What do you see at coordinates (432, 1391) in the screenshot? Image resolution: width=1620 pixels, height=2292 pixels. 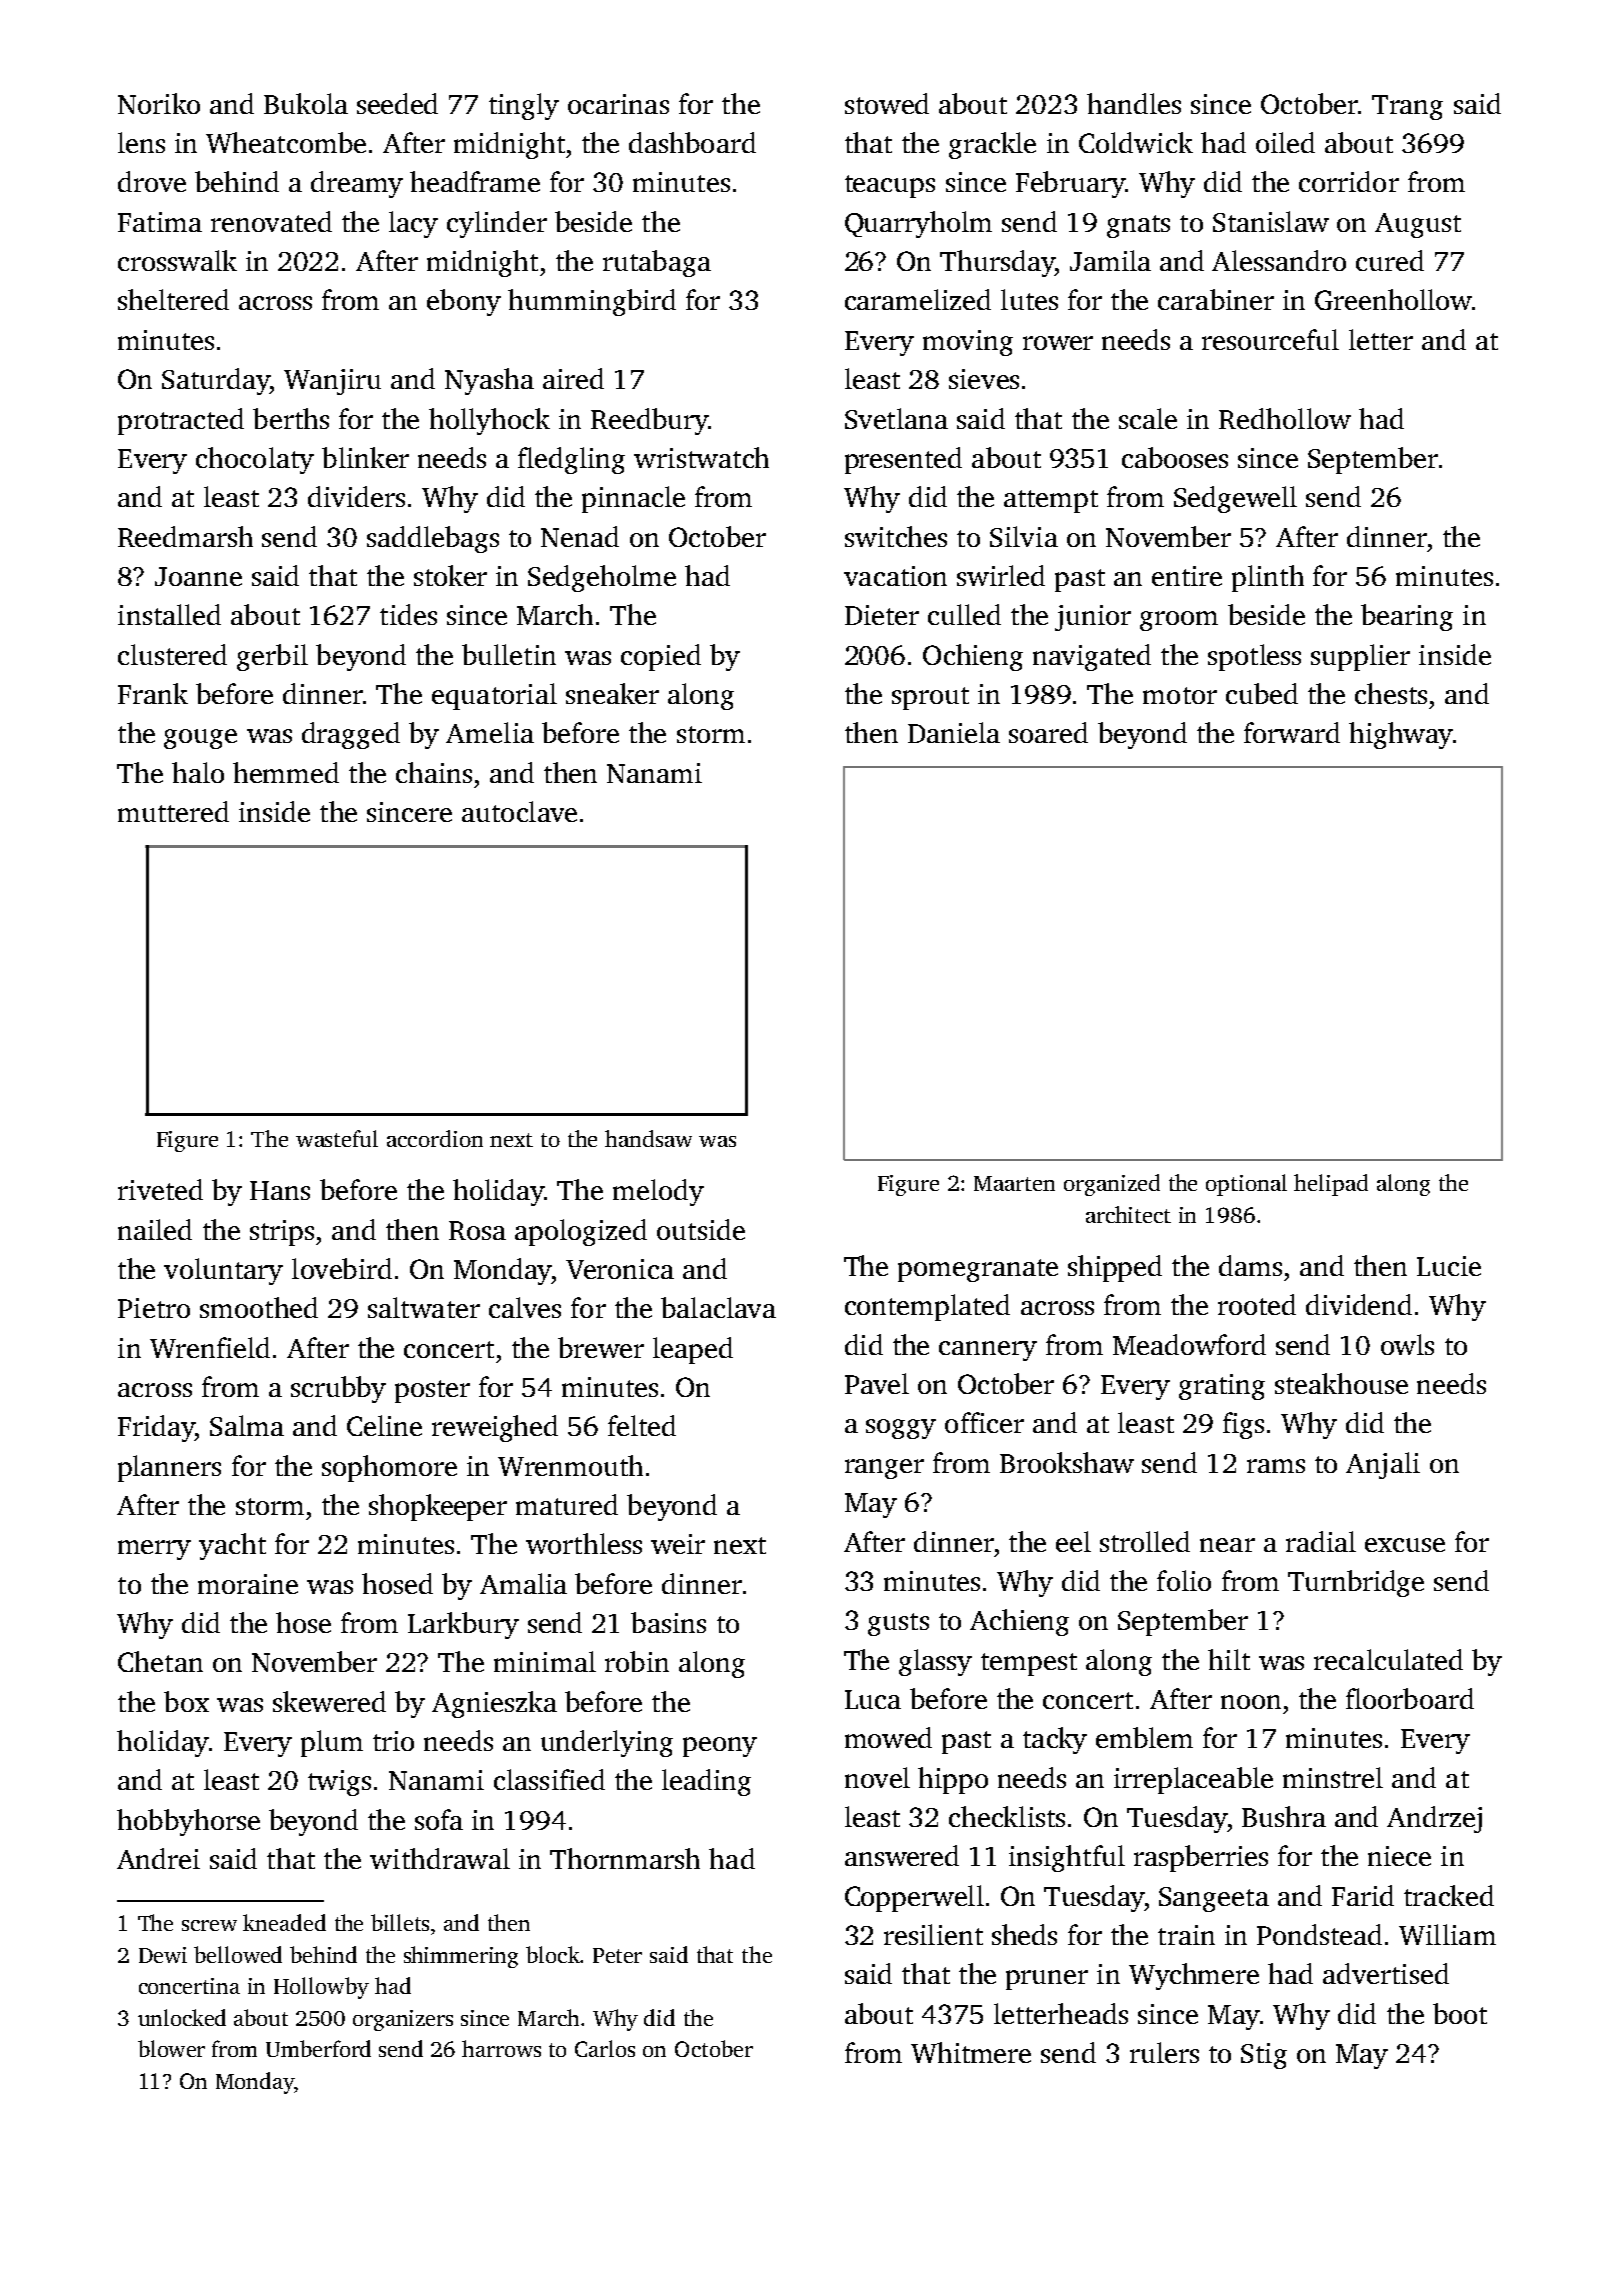 I see `poster` at bounding box center [432, 1391].
